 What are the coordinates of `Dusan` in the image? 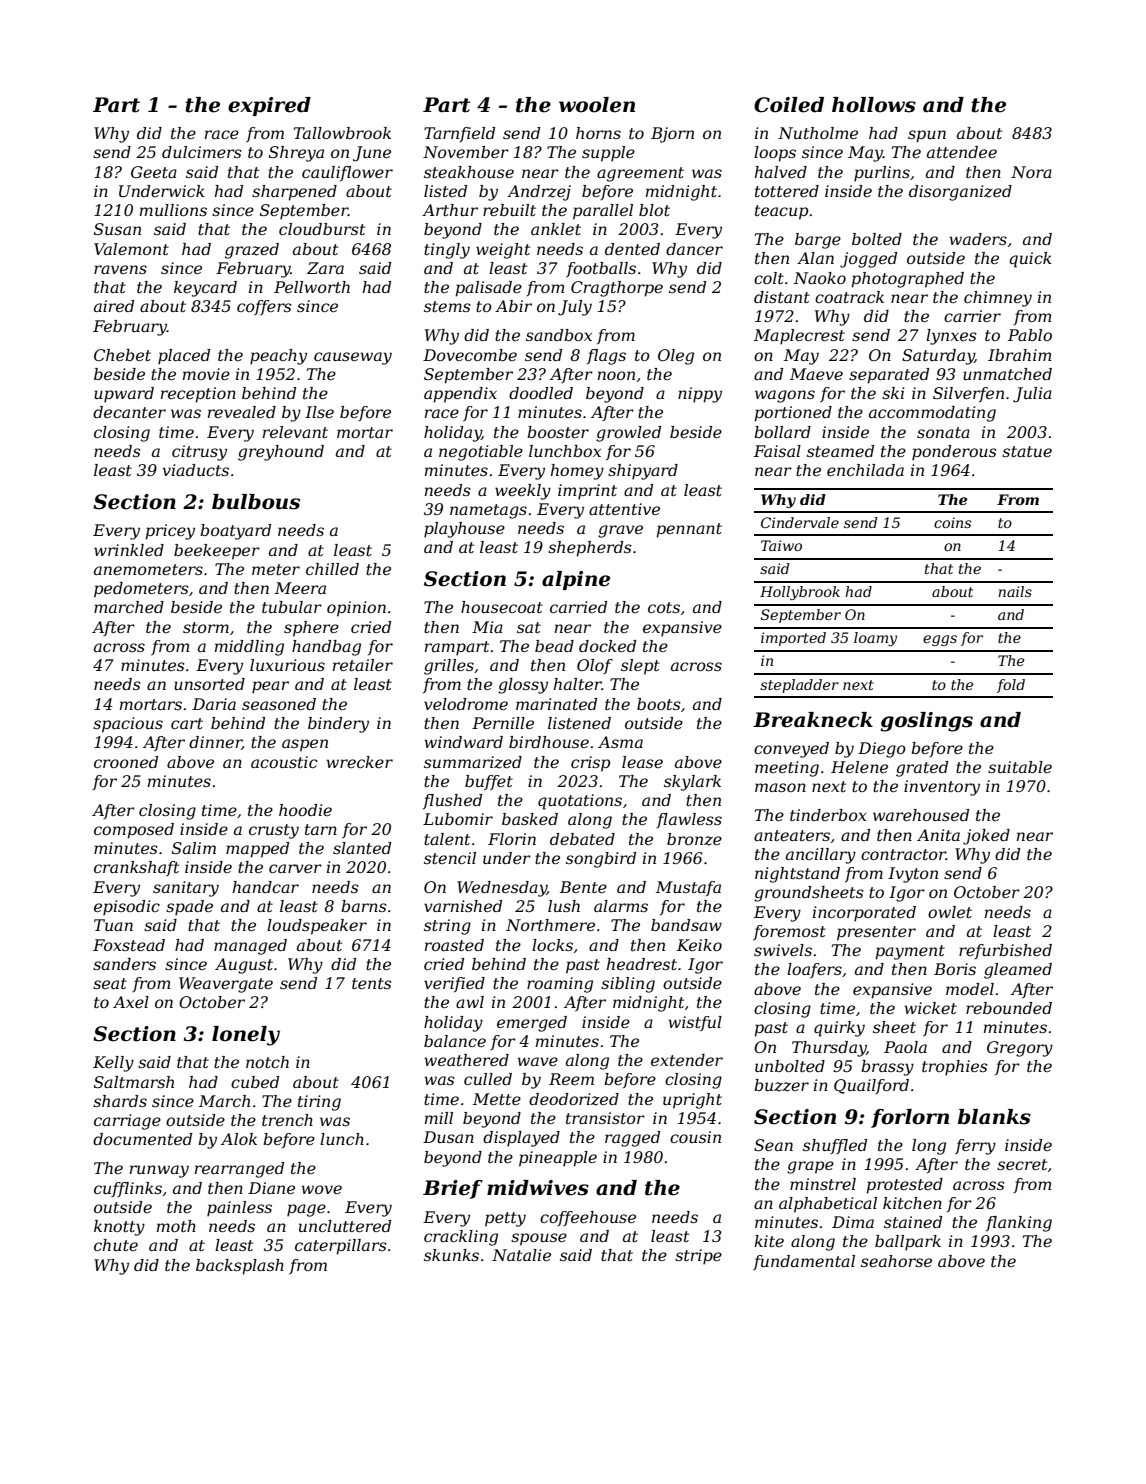 It's located at (448, 1137).
